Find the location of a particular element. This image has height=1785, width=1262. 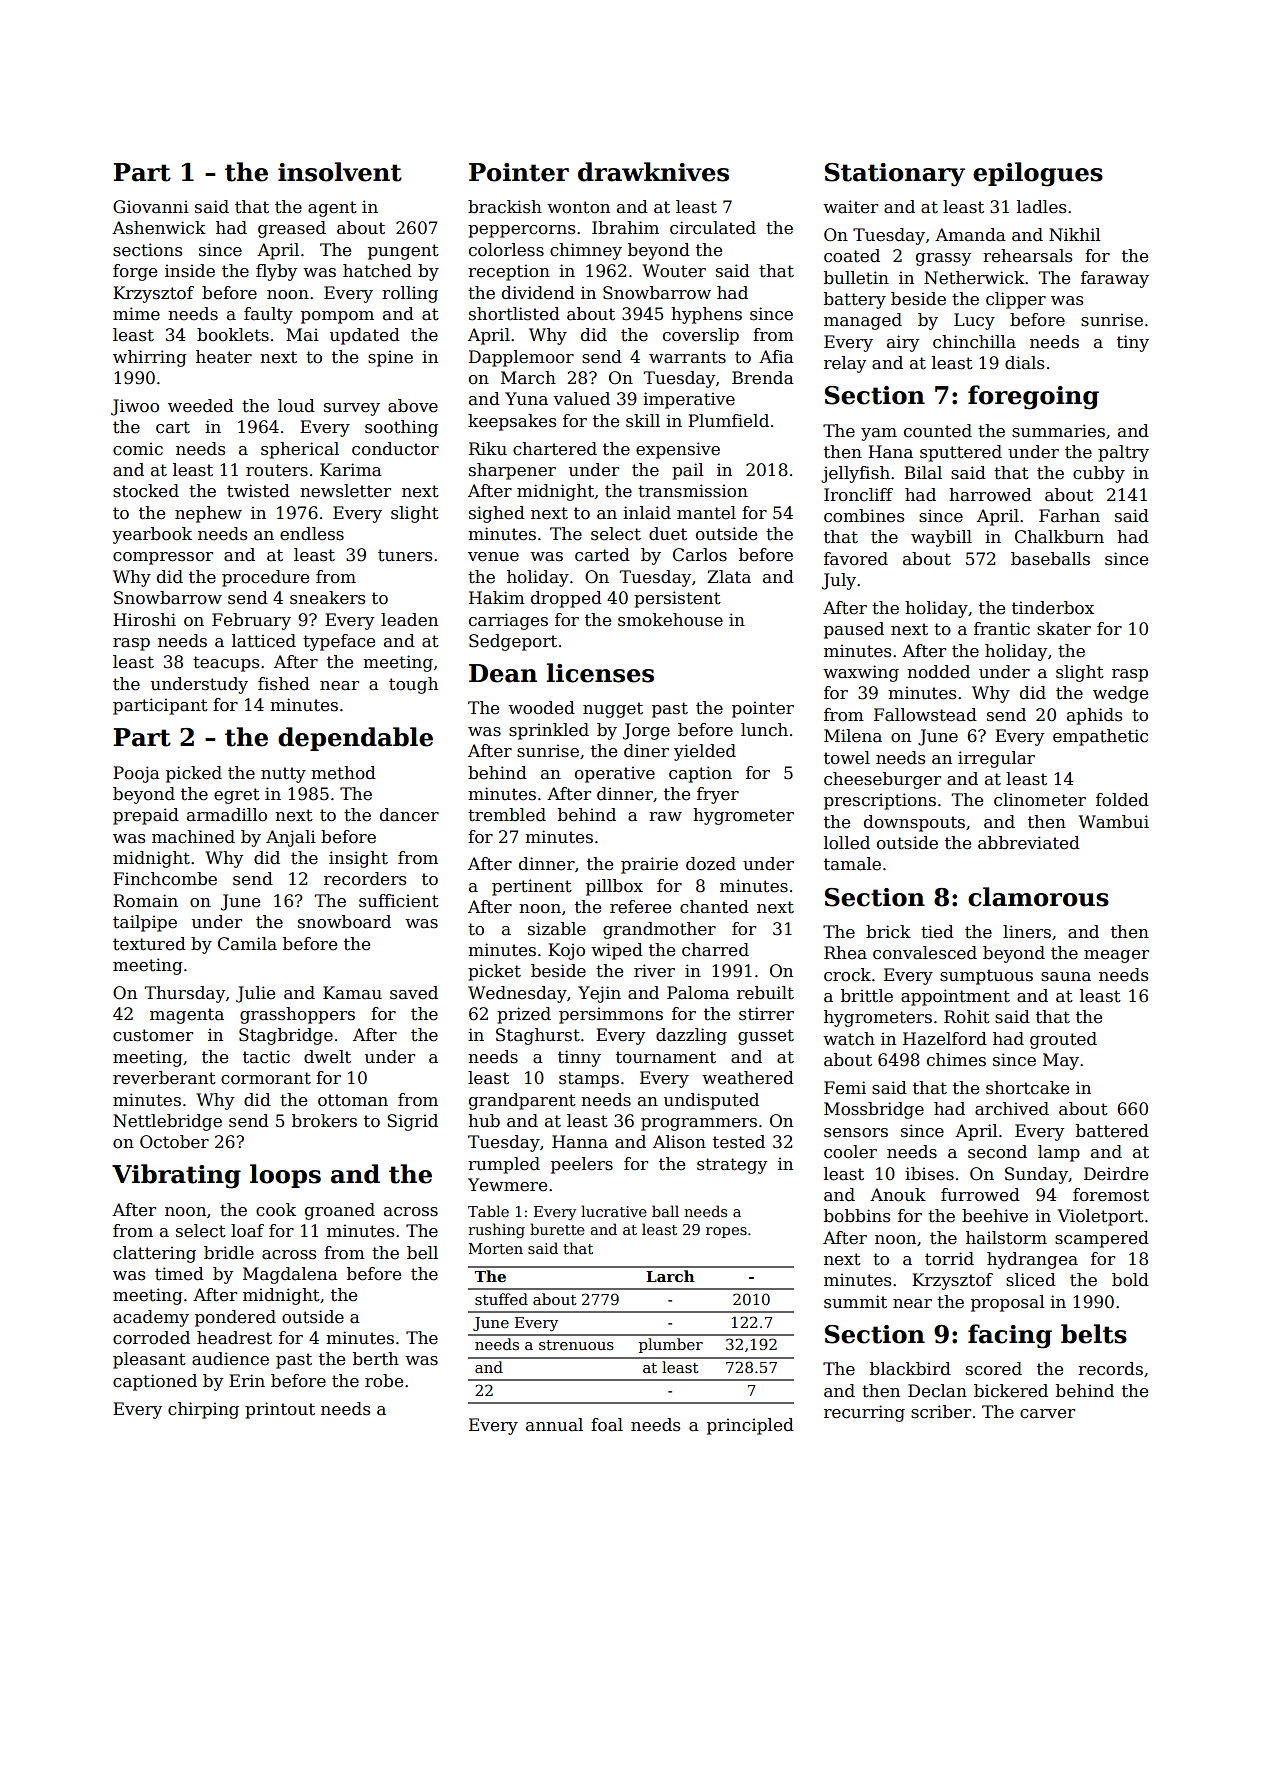

downspouts is located at coordinates (914, 823).
